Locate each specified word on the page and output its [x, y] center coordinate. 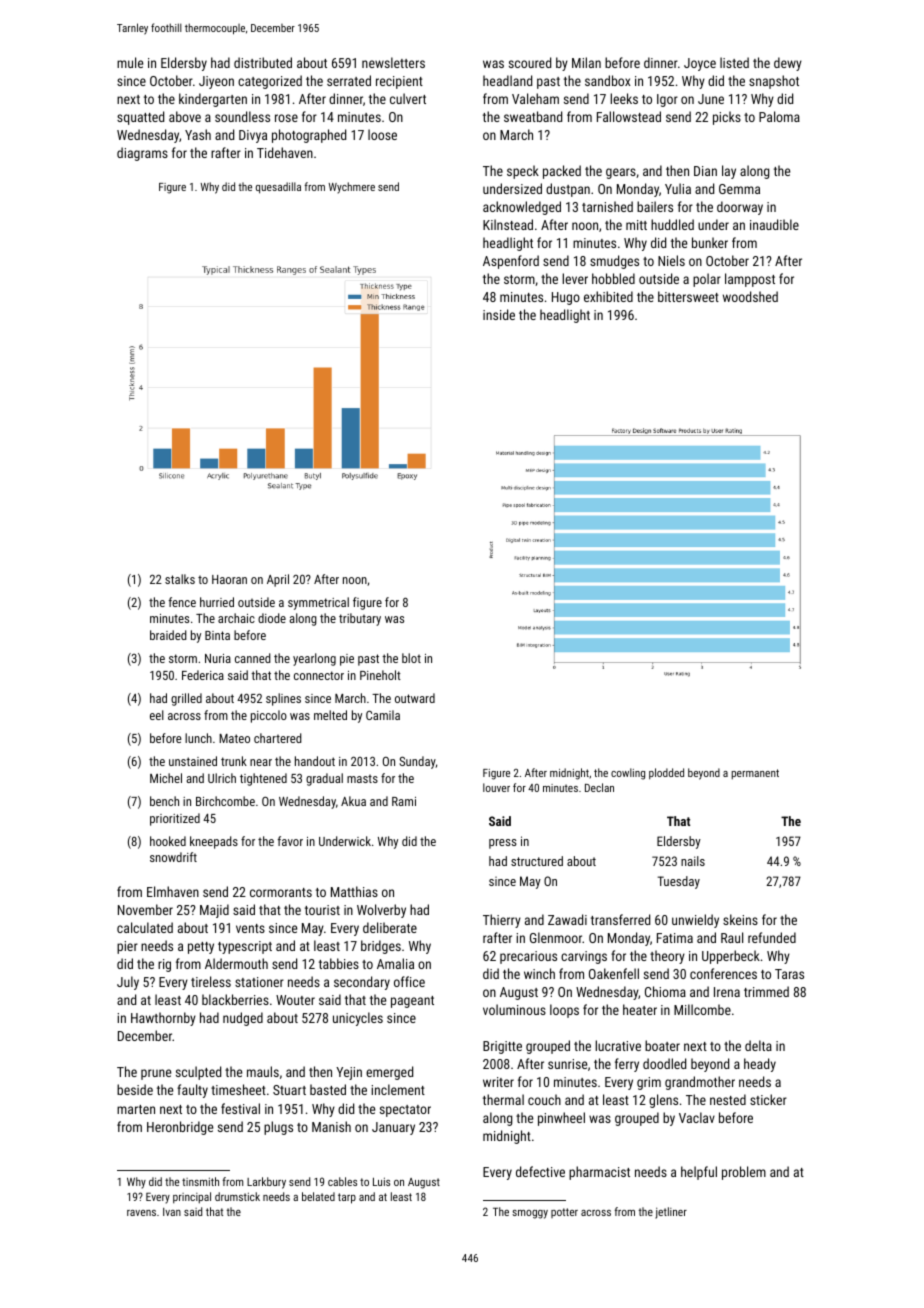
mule [130, 62]
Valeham [535, 98]
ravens [141, 1213]
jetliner [671, 1213]
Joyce [700, 64]
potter [564, 1213]
